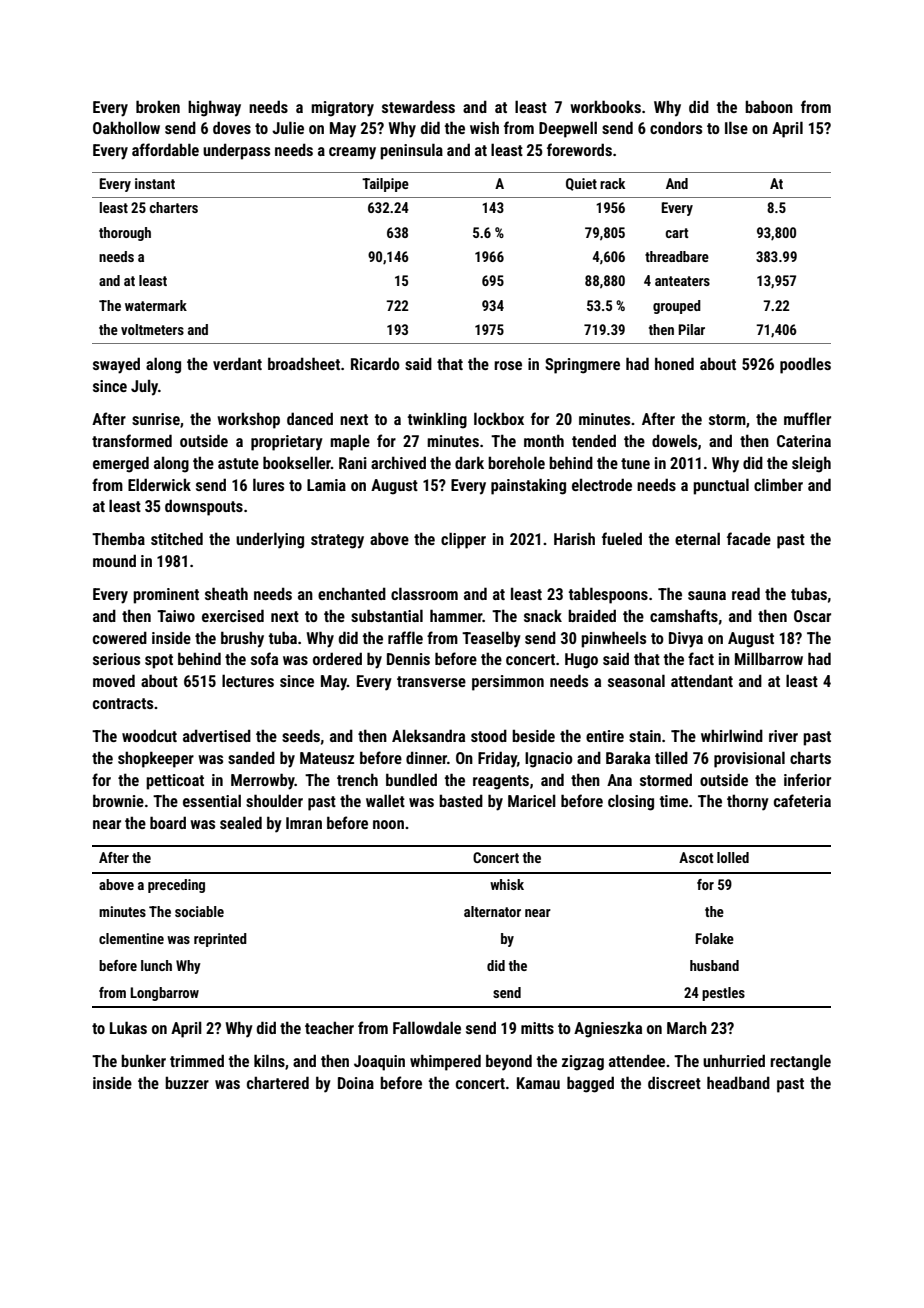  Describe the element at coordinates (418, 106) in the page. I see `stewardess` at that location.
